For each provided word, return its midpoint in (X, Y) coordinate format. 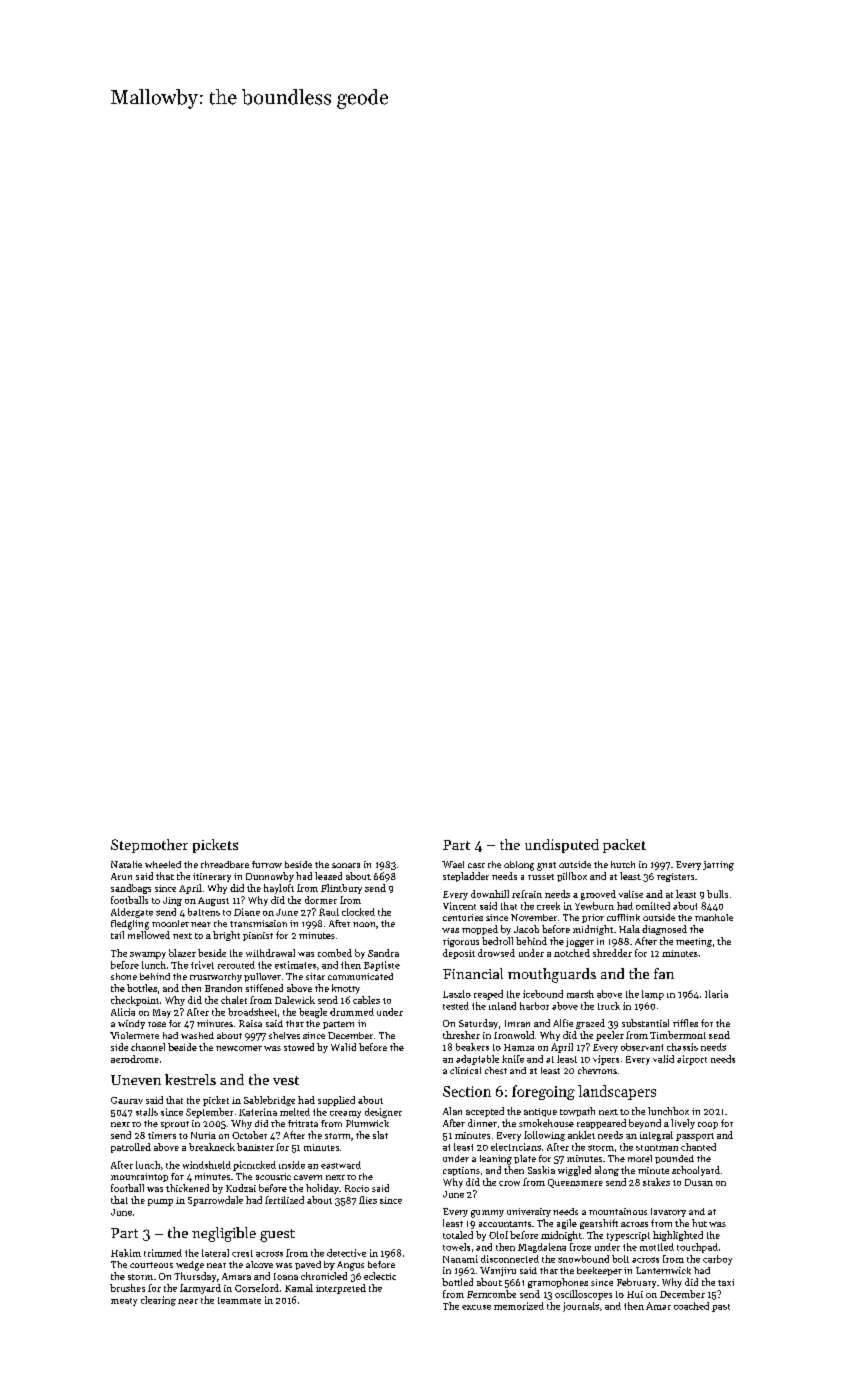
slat (380, 1135)
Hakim (126, 1253)
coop (708, 1125)
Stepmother (149, 846)
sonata (346, 865)
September (209, 1113)
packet (624, 846)
